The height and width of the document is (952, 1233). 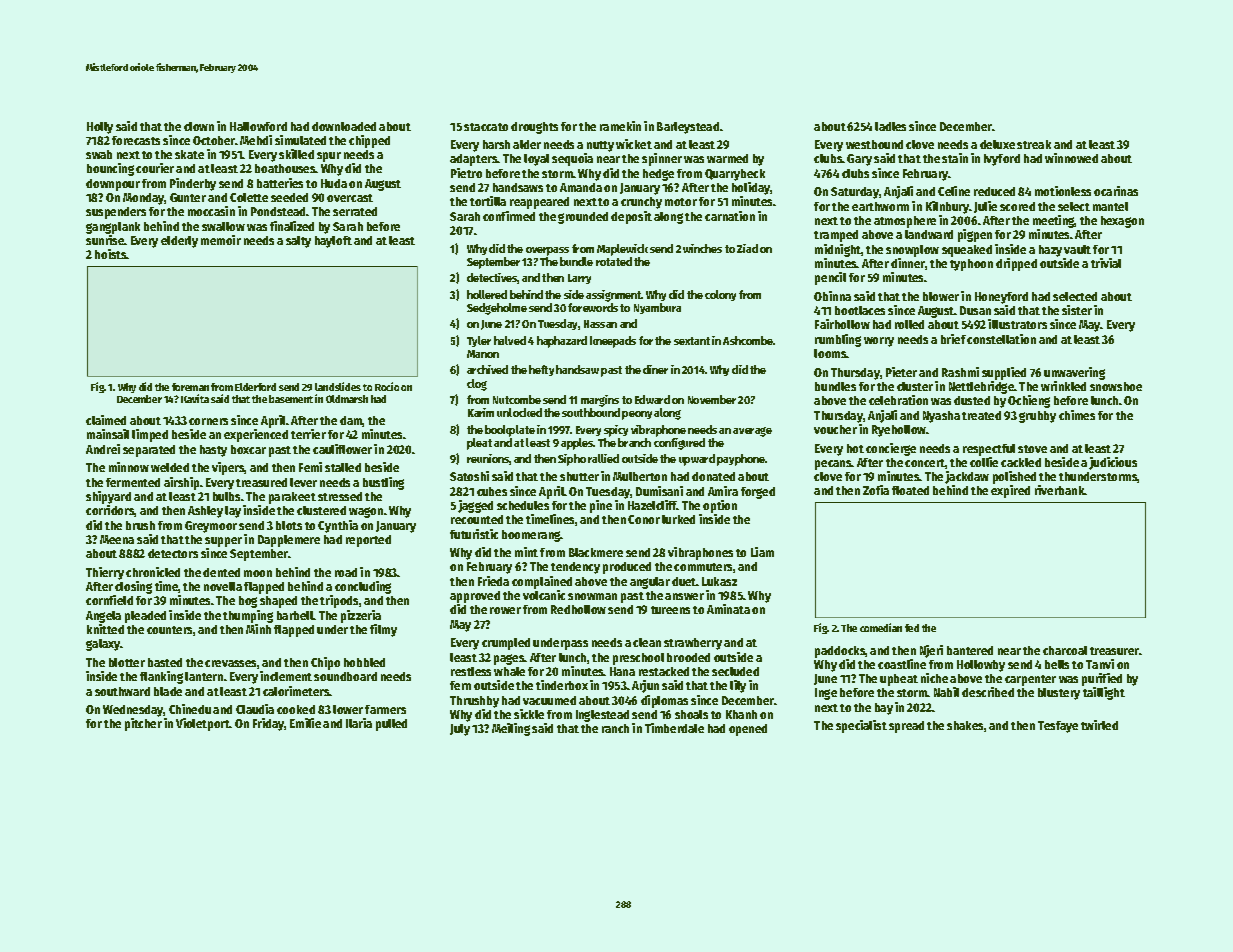 I want to click on brush, so click(x=140, y=525).
